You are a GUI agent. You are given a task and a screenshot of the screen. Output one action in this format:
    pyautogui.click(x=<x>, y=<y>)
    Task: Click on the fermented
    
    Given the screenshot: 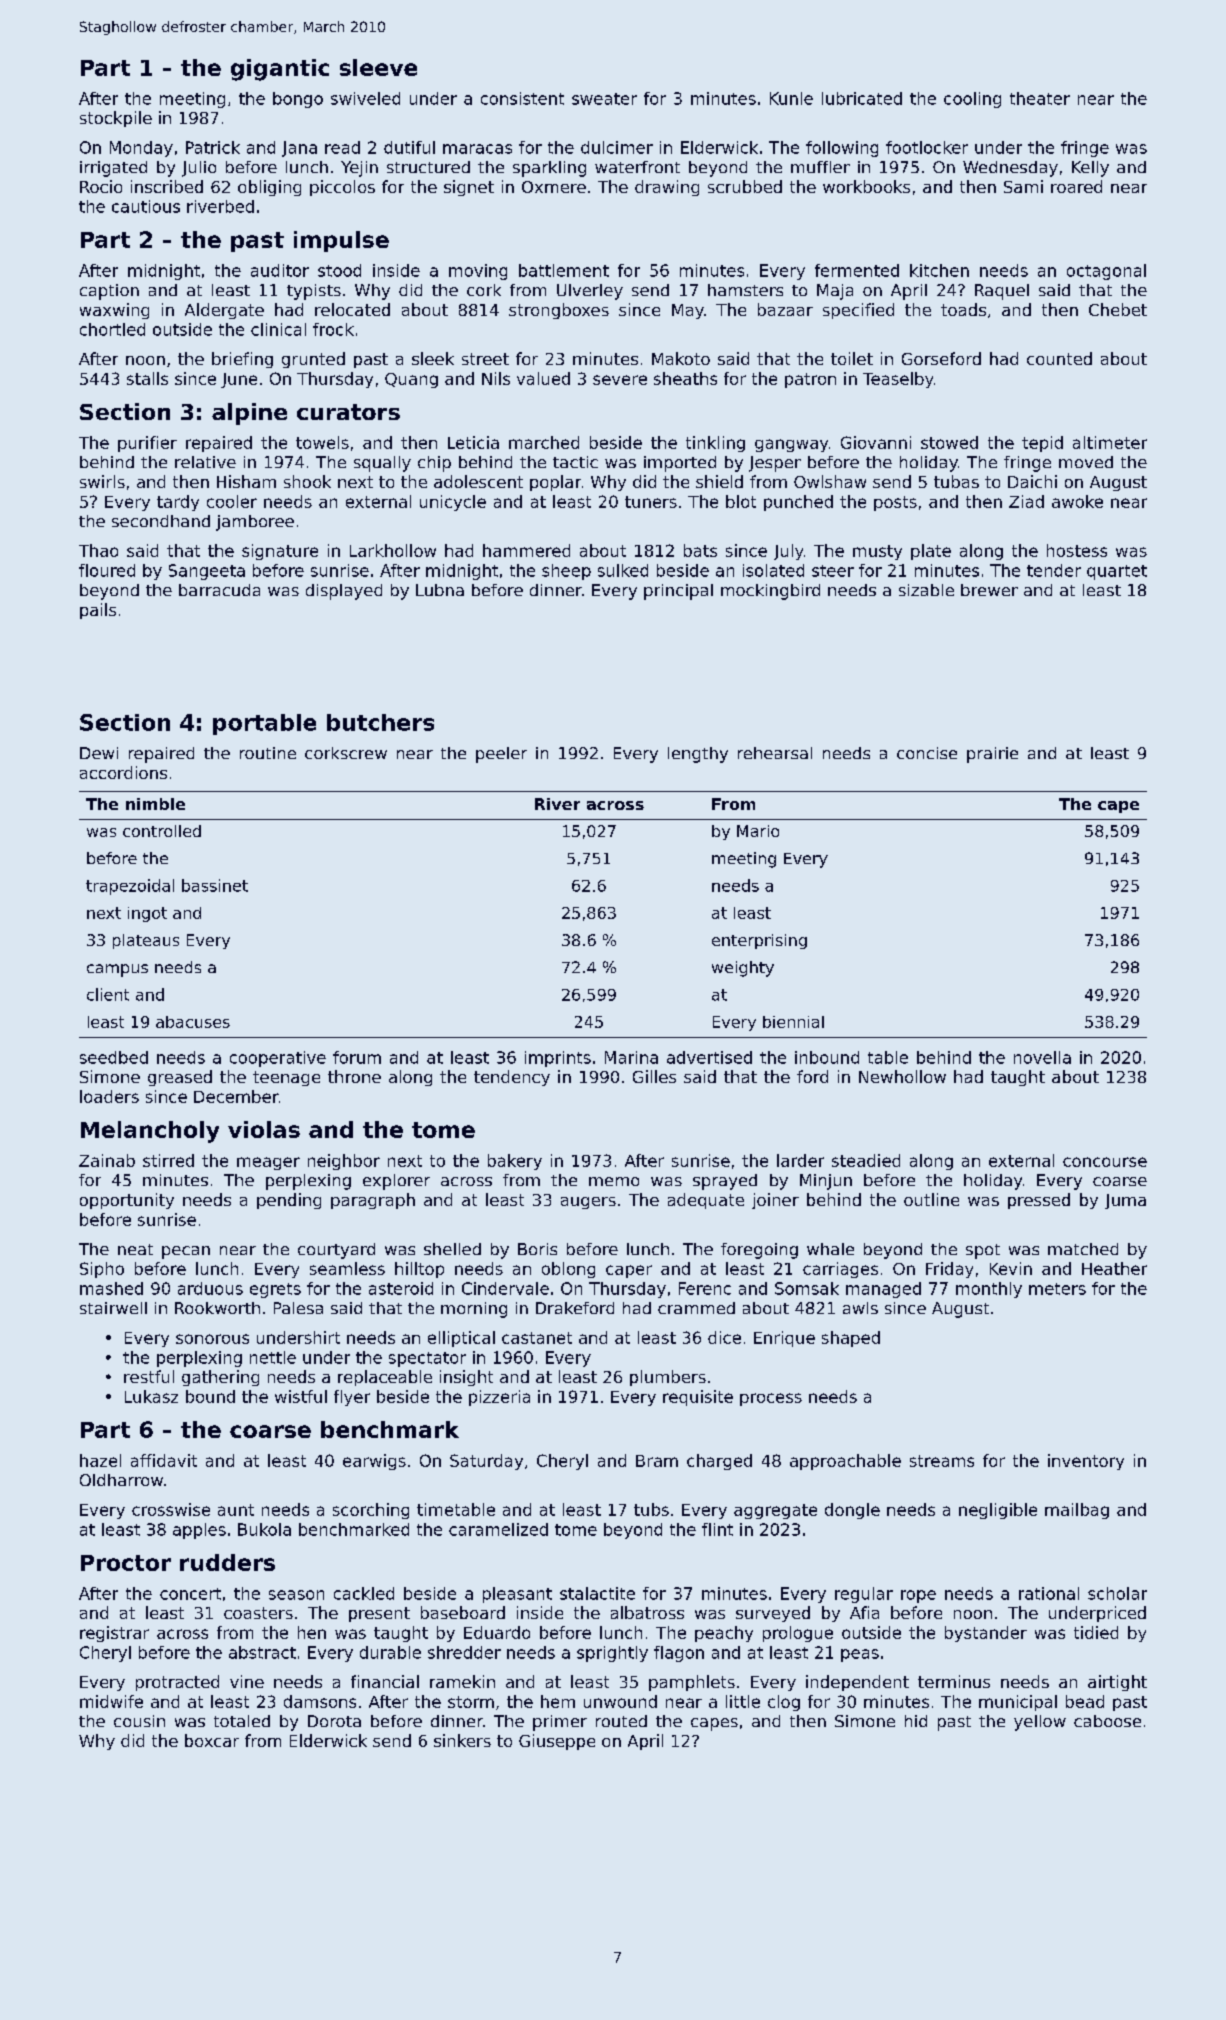 What is the action you would take?
    pyautogui.click(x=857, y=270)
